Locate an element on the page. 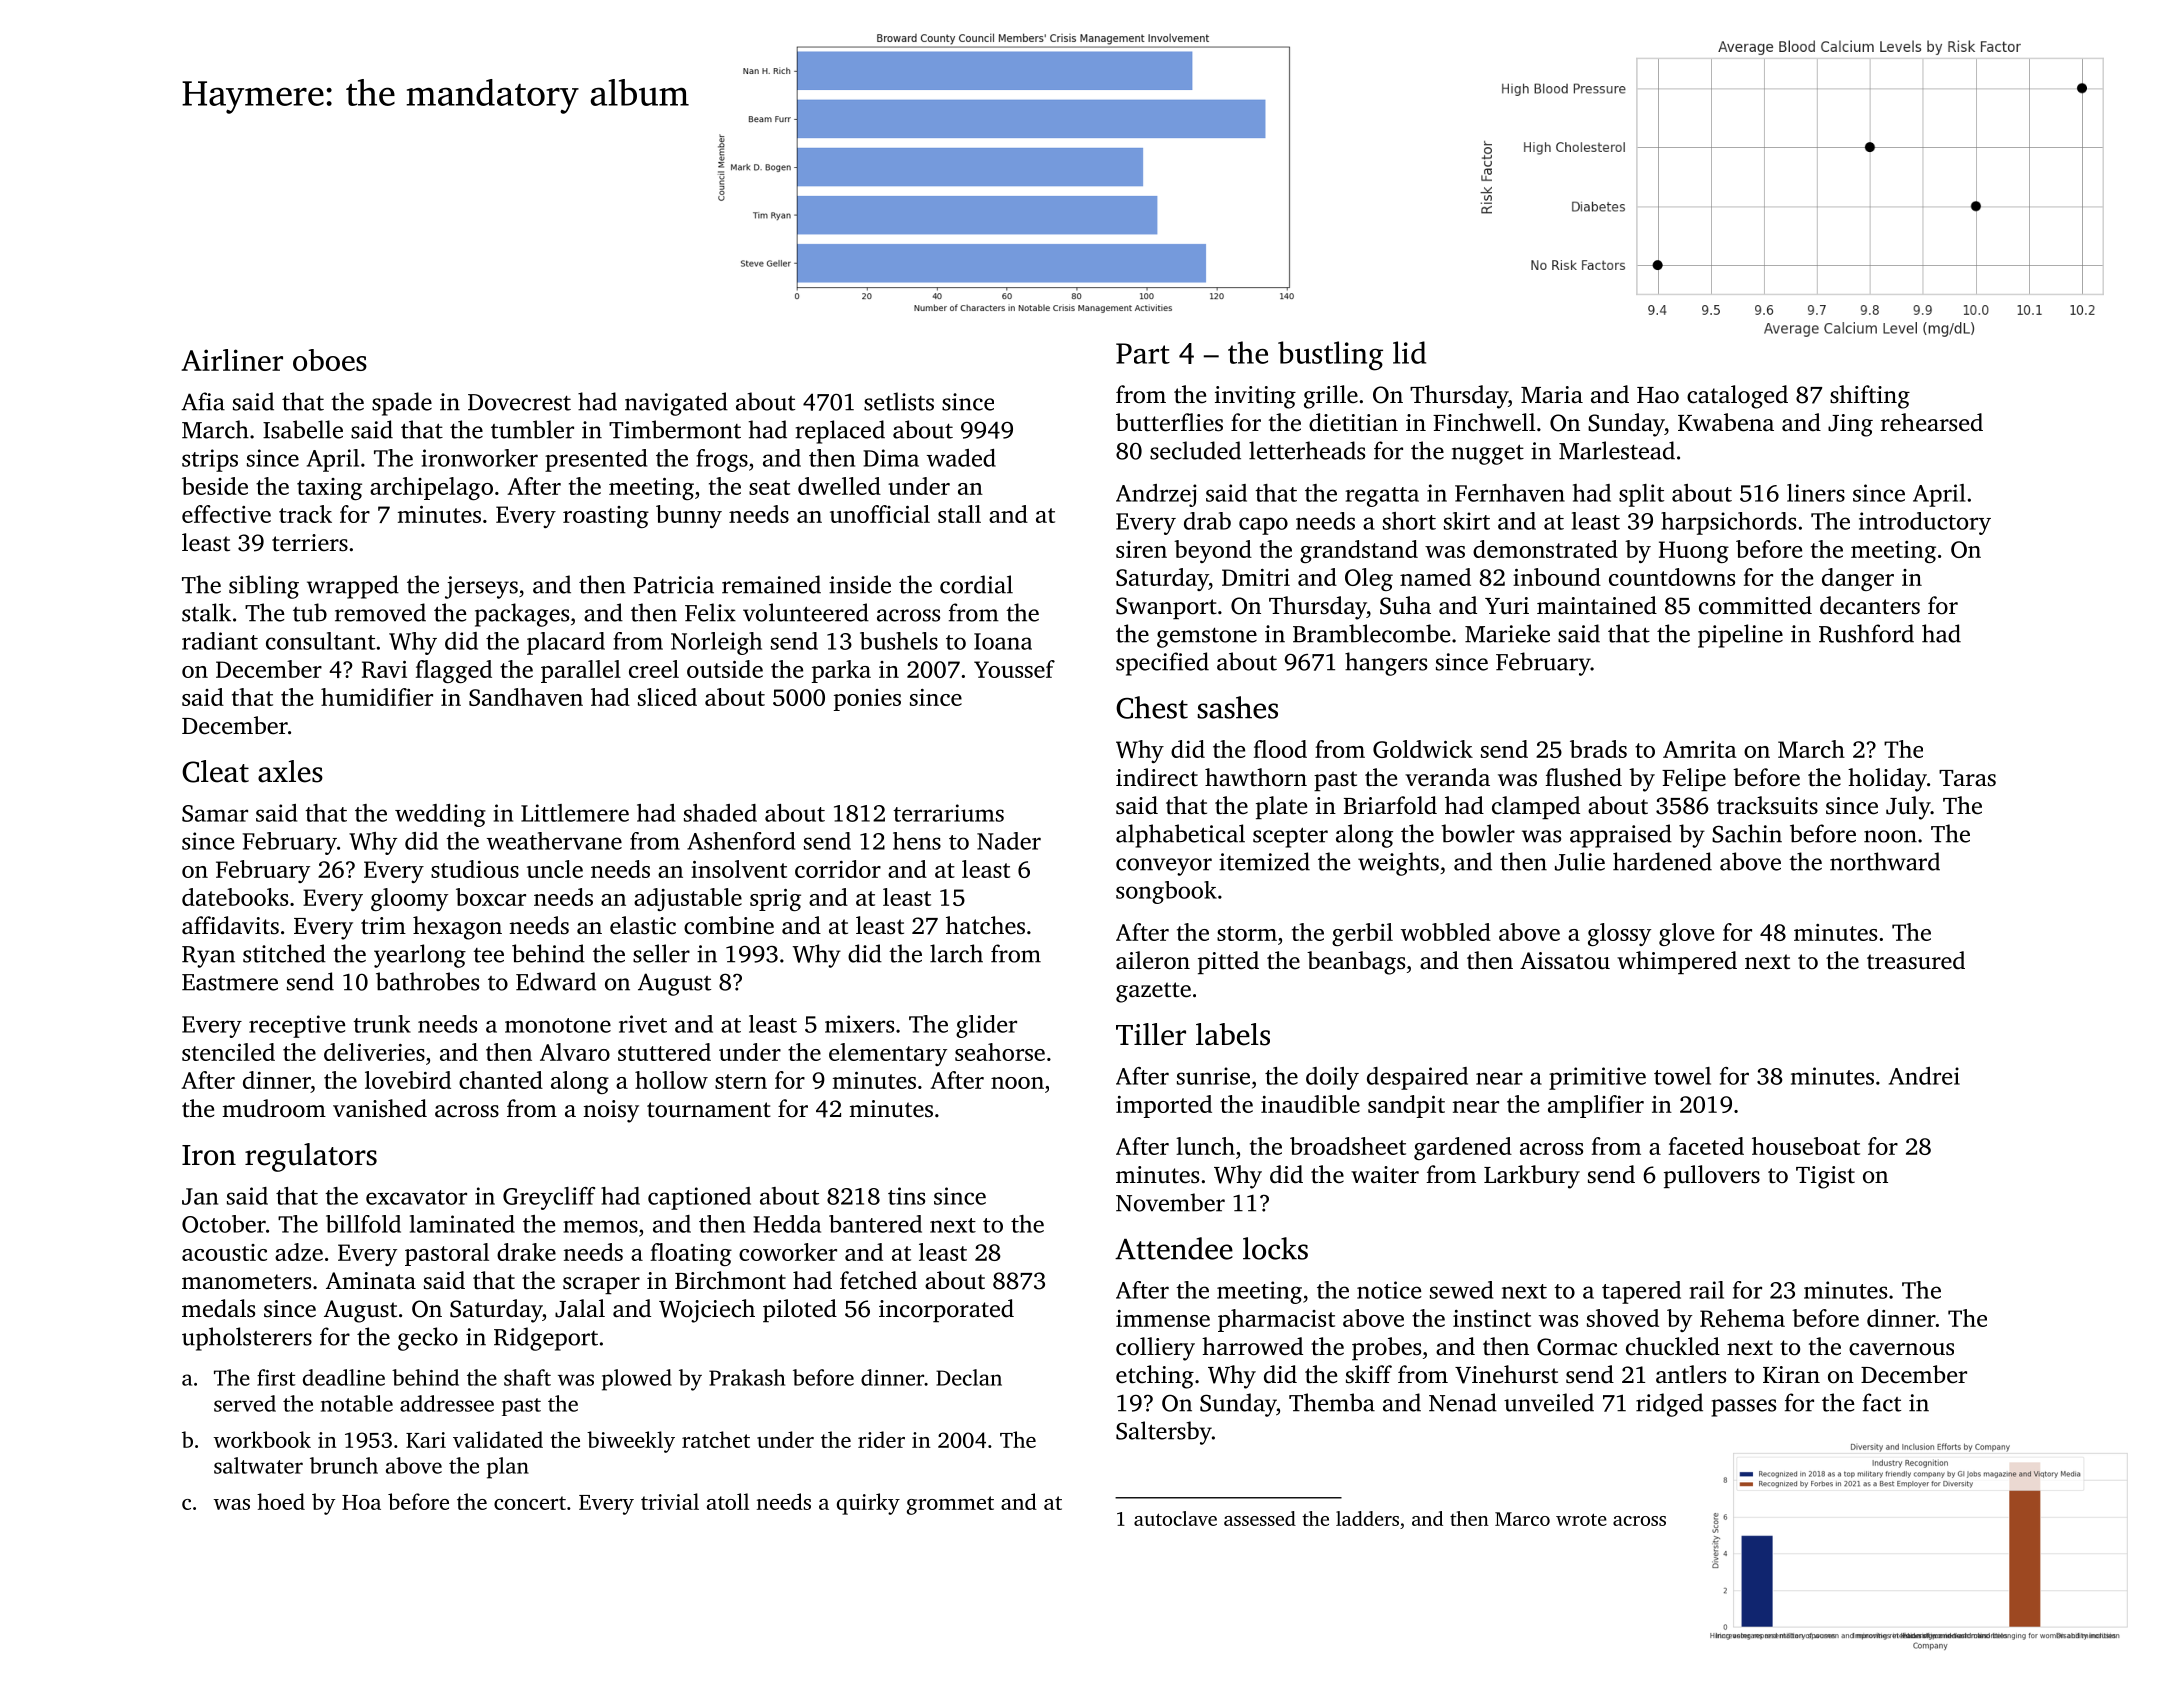 The image size is (2178, 1683). autoclave is located at coordinates (1175, 1518).
